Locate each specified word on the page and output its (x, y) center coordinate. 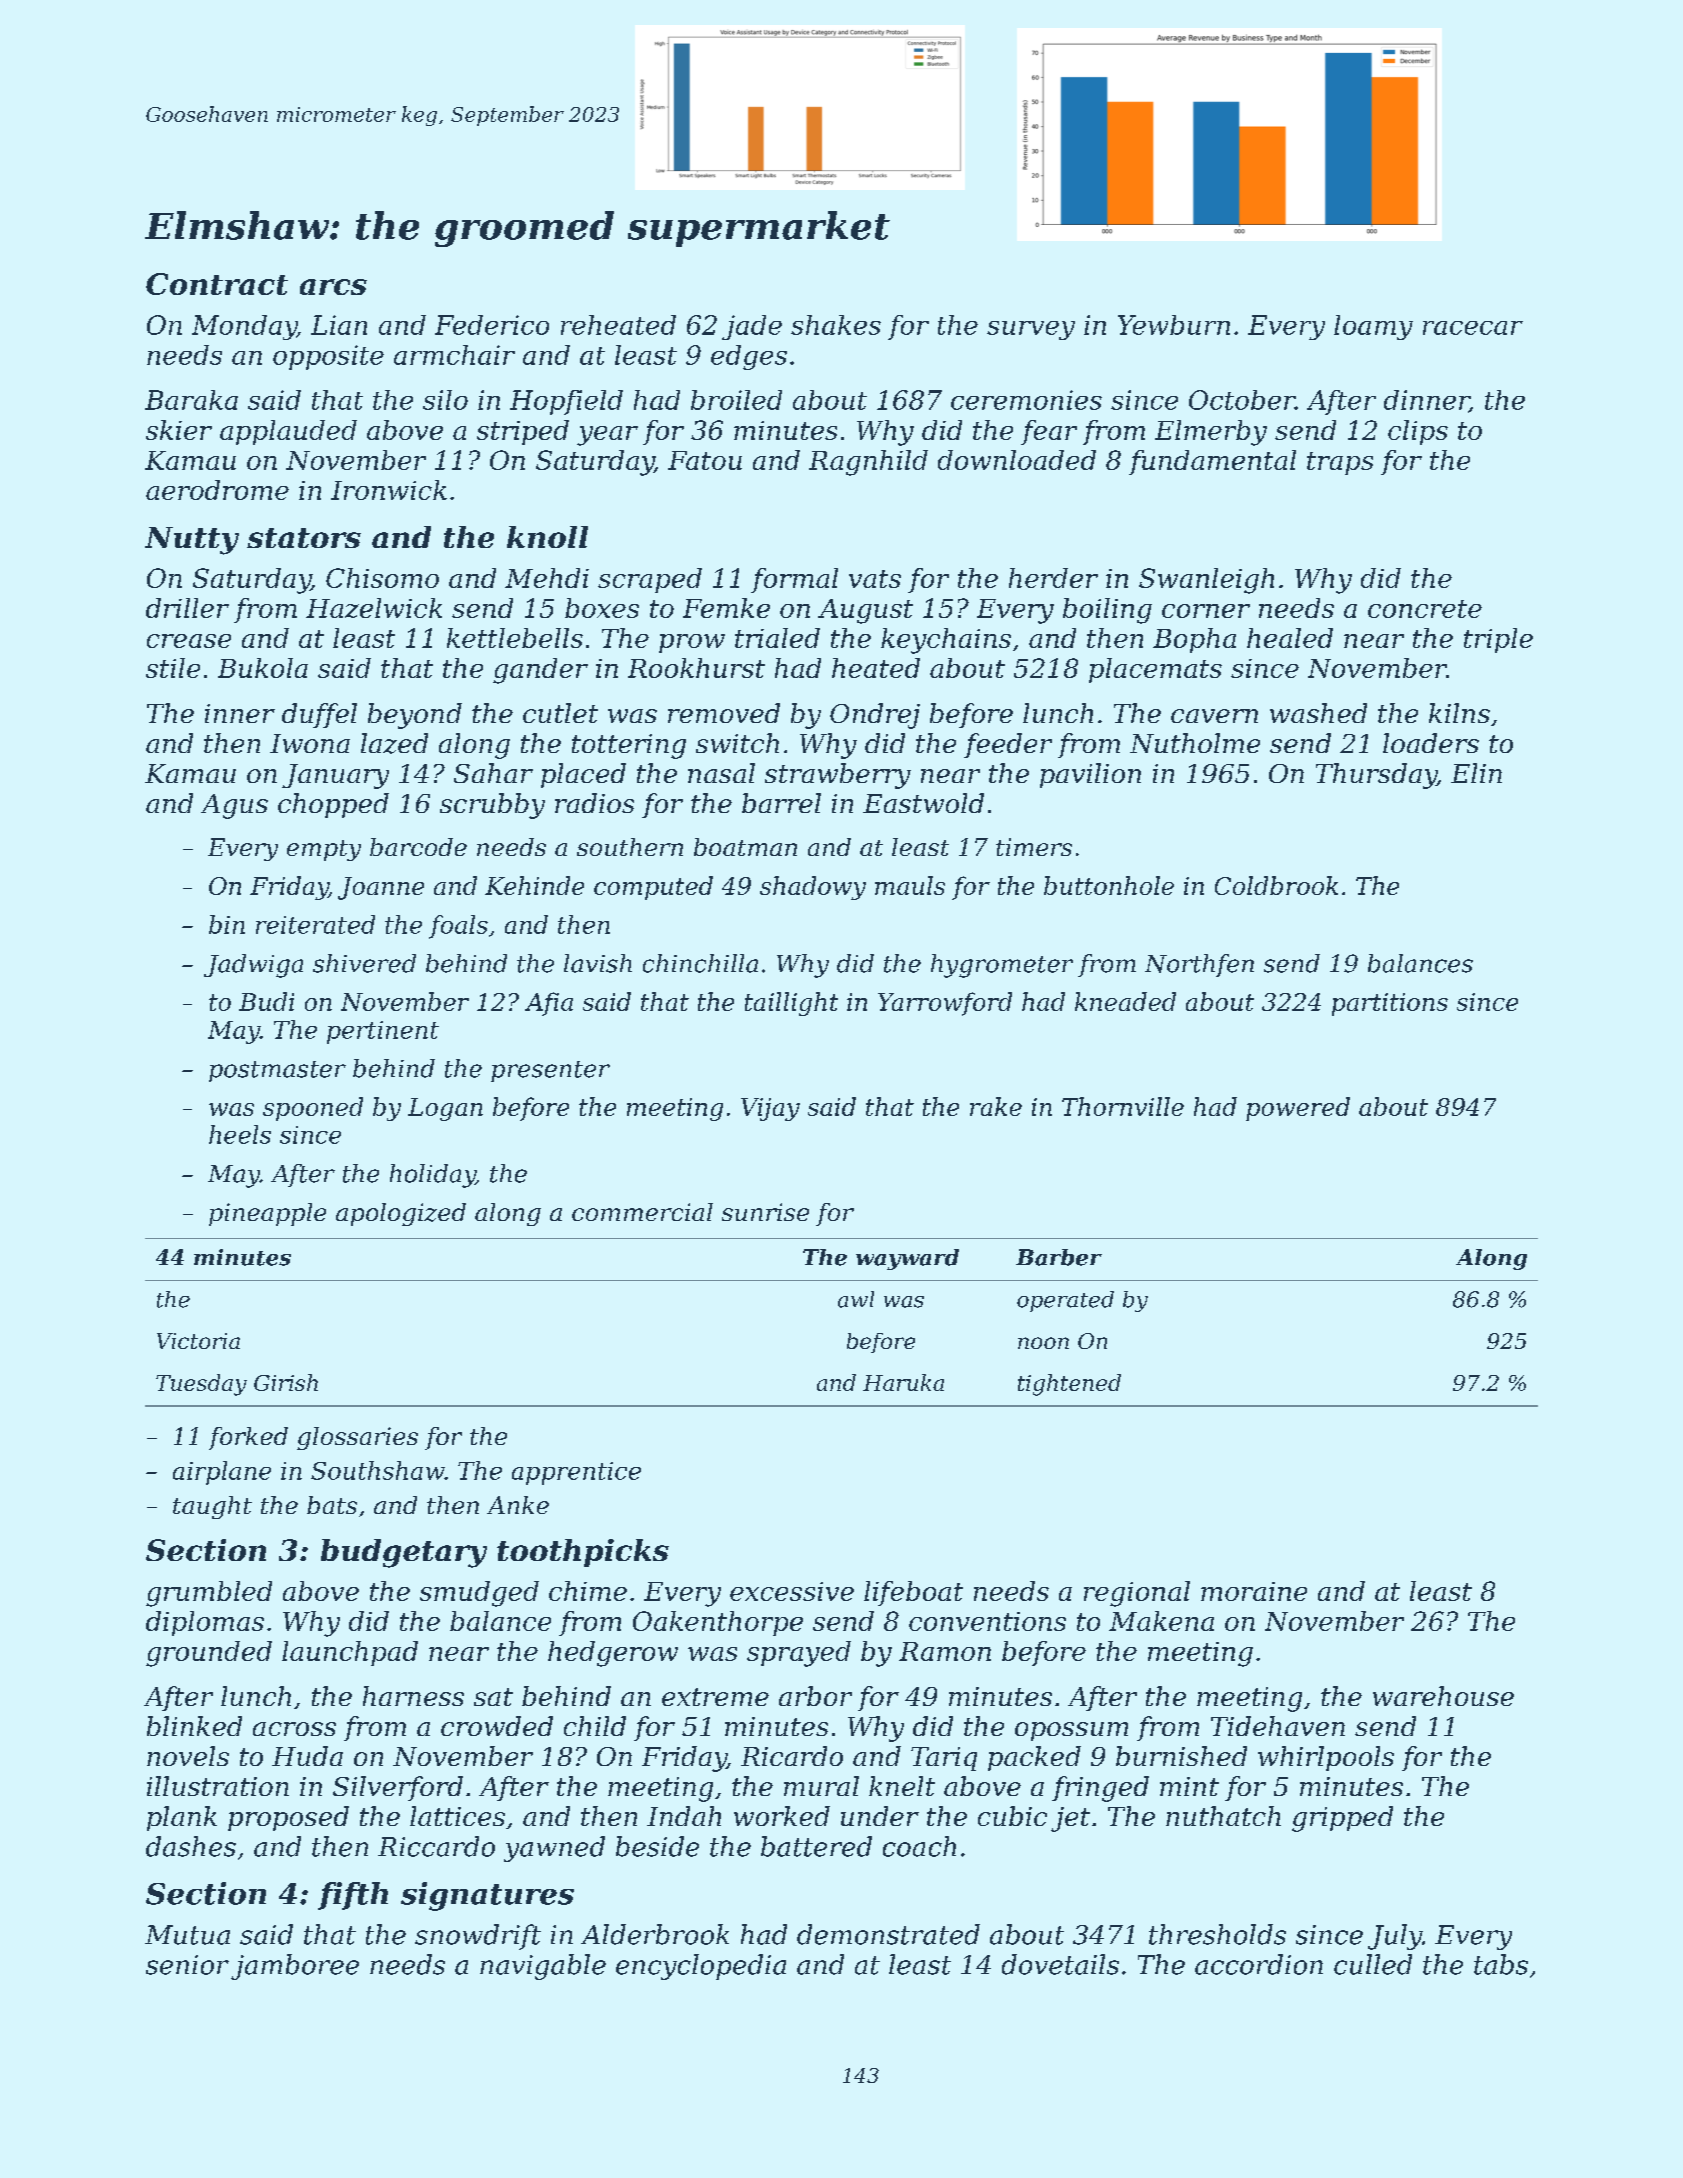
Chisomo (382, 578)
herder (1053, 578)
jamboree (295, 1967)
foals (458, 927)
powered (1298, 1109)
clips (1418, 432)
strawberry (838, 776)
